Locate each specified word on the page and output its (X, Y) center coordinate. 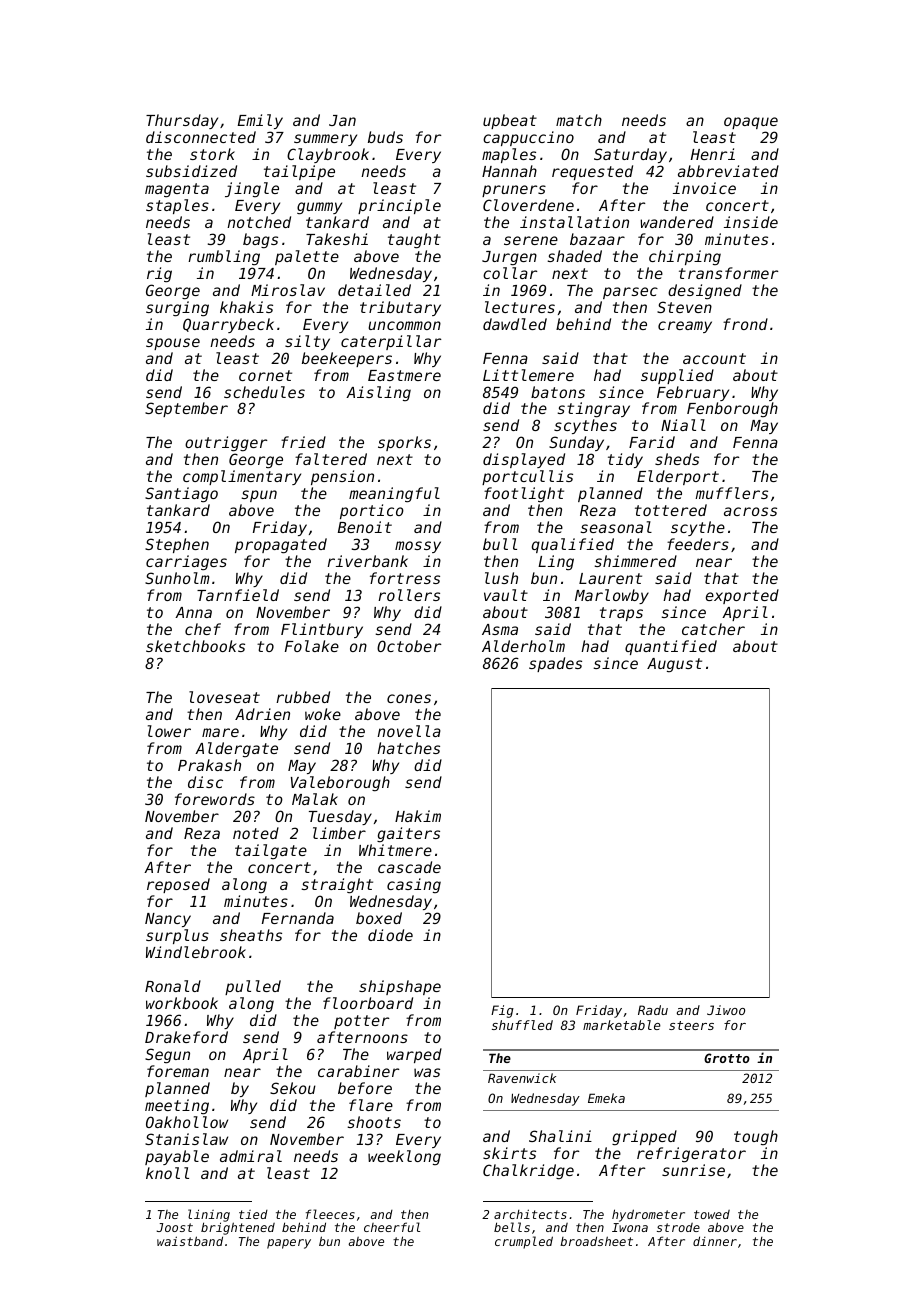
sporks (404, 443)
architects (530, 1214)
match (579, 120)
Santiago (181, 494)
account (714, 358)
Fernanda (298, 918)
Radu (653, 1010)
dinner (715, 1241)
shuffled (522, 1025)
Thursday (182, 121)
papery (289, 1244)
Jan (342, 120)
